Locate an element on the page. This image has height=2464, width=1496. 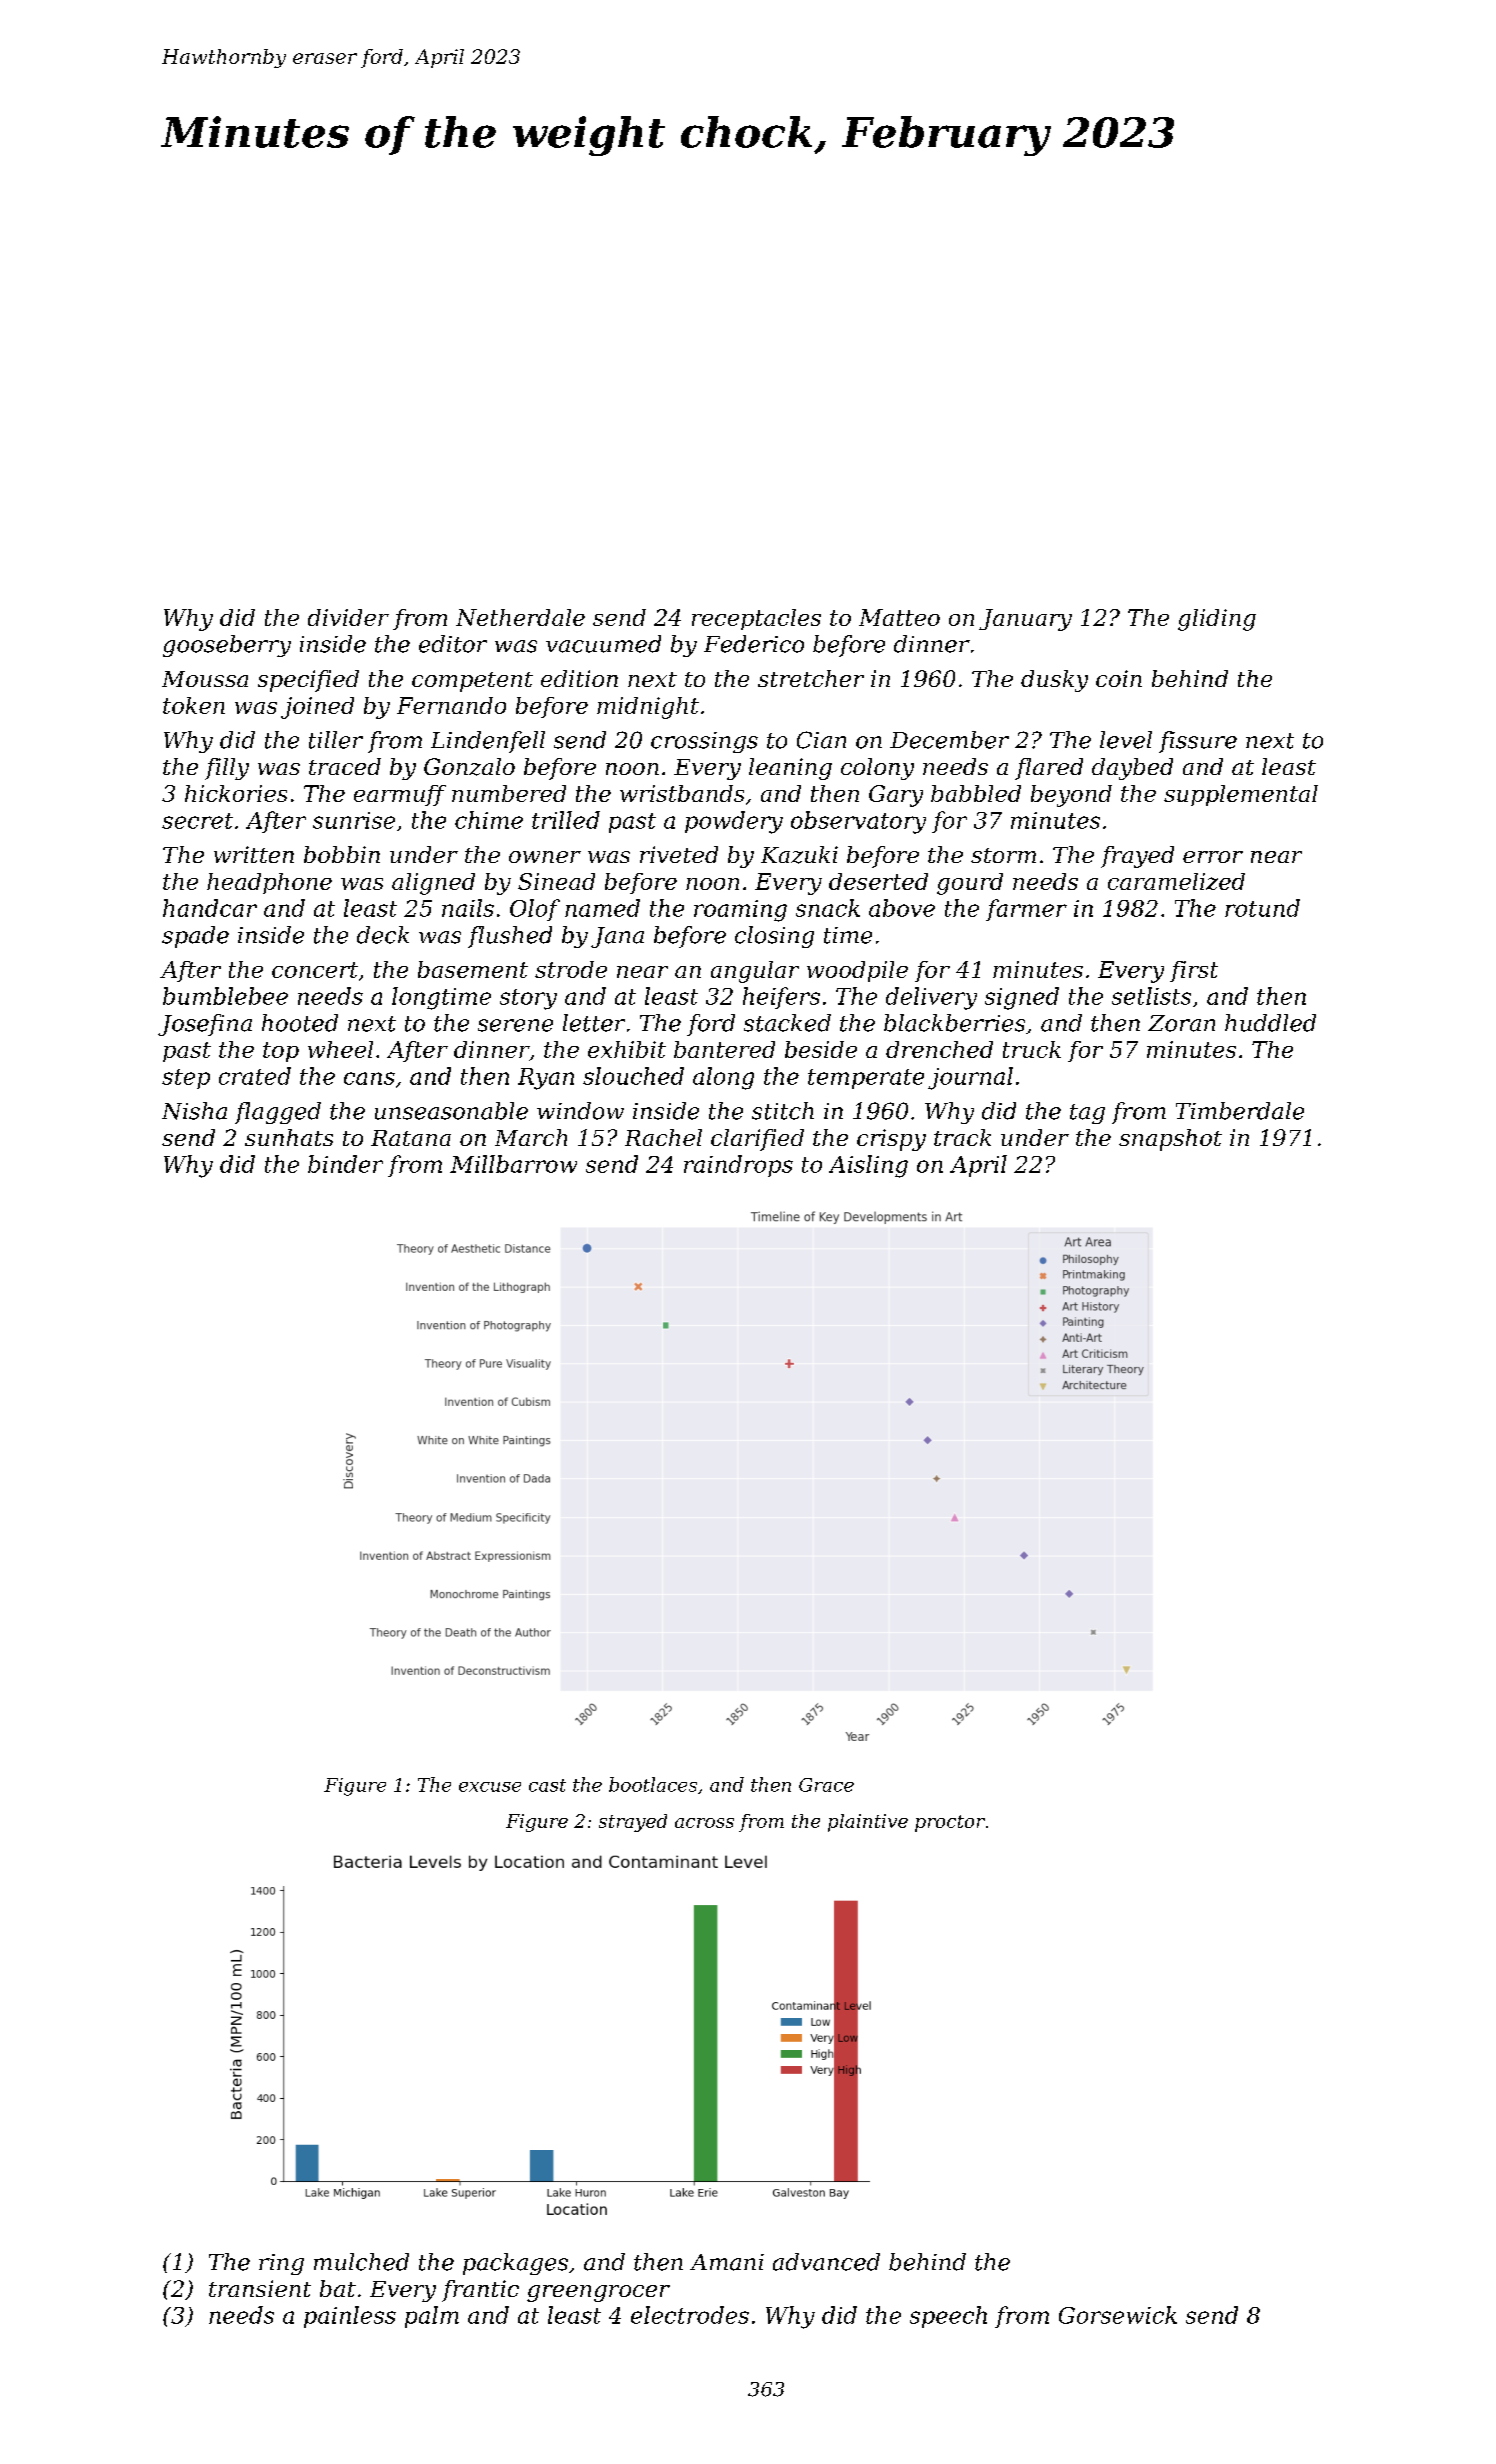
plaintive is located at coordinates (868, 1823).
